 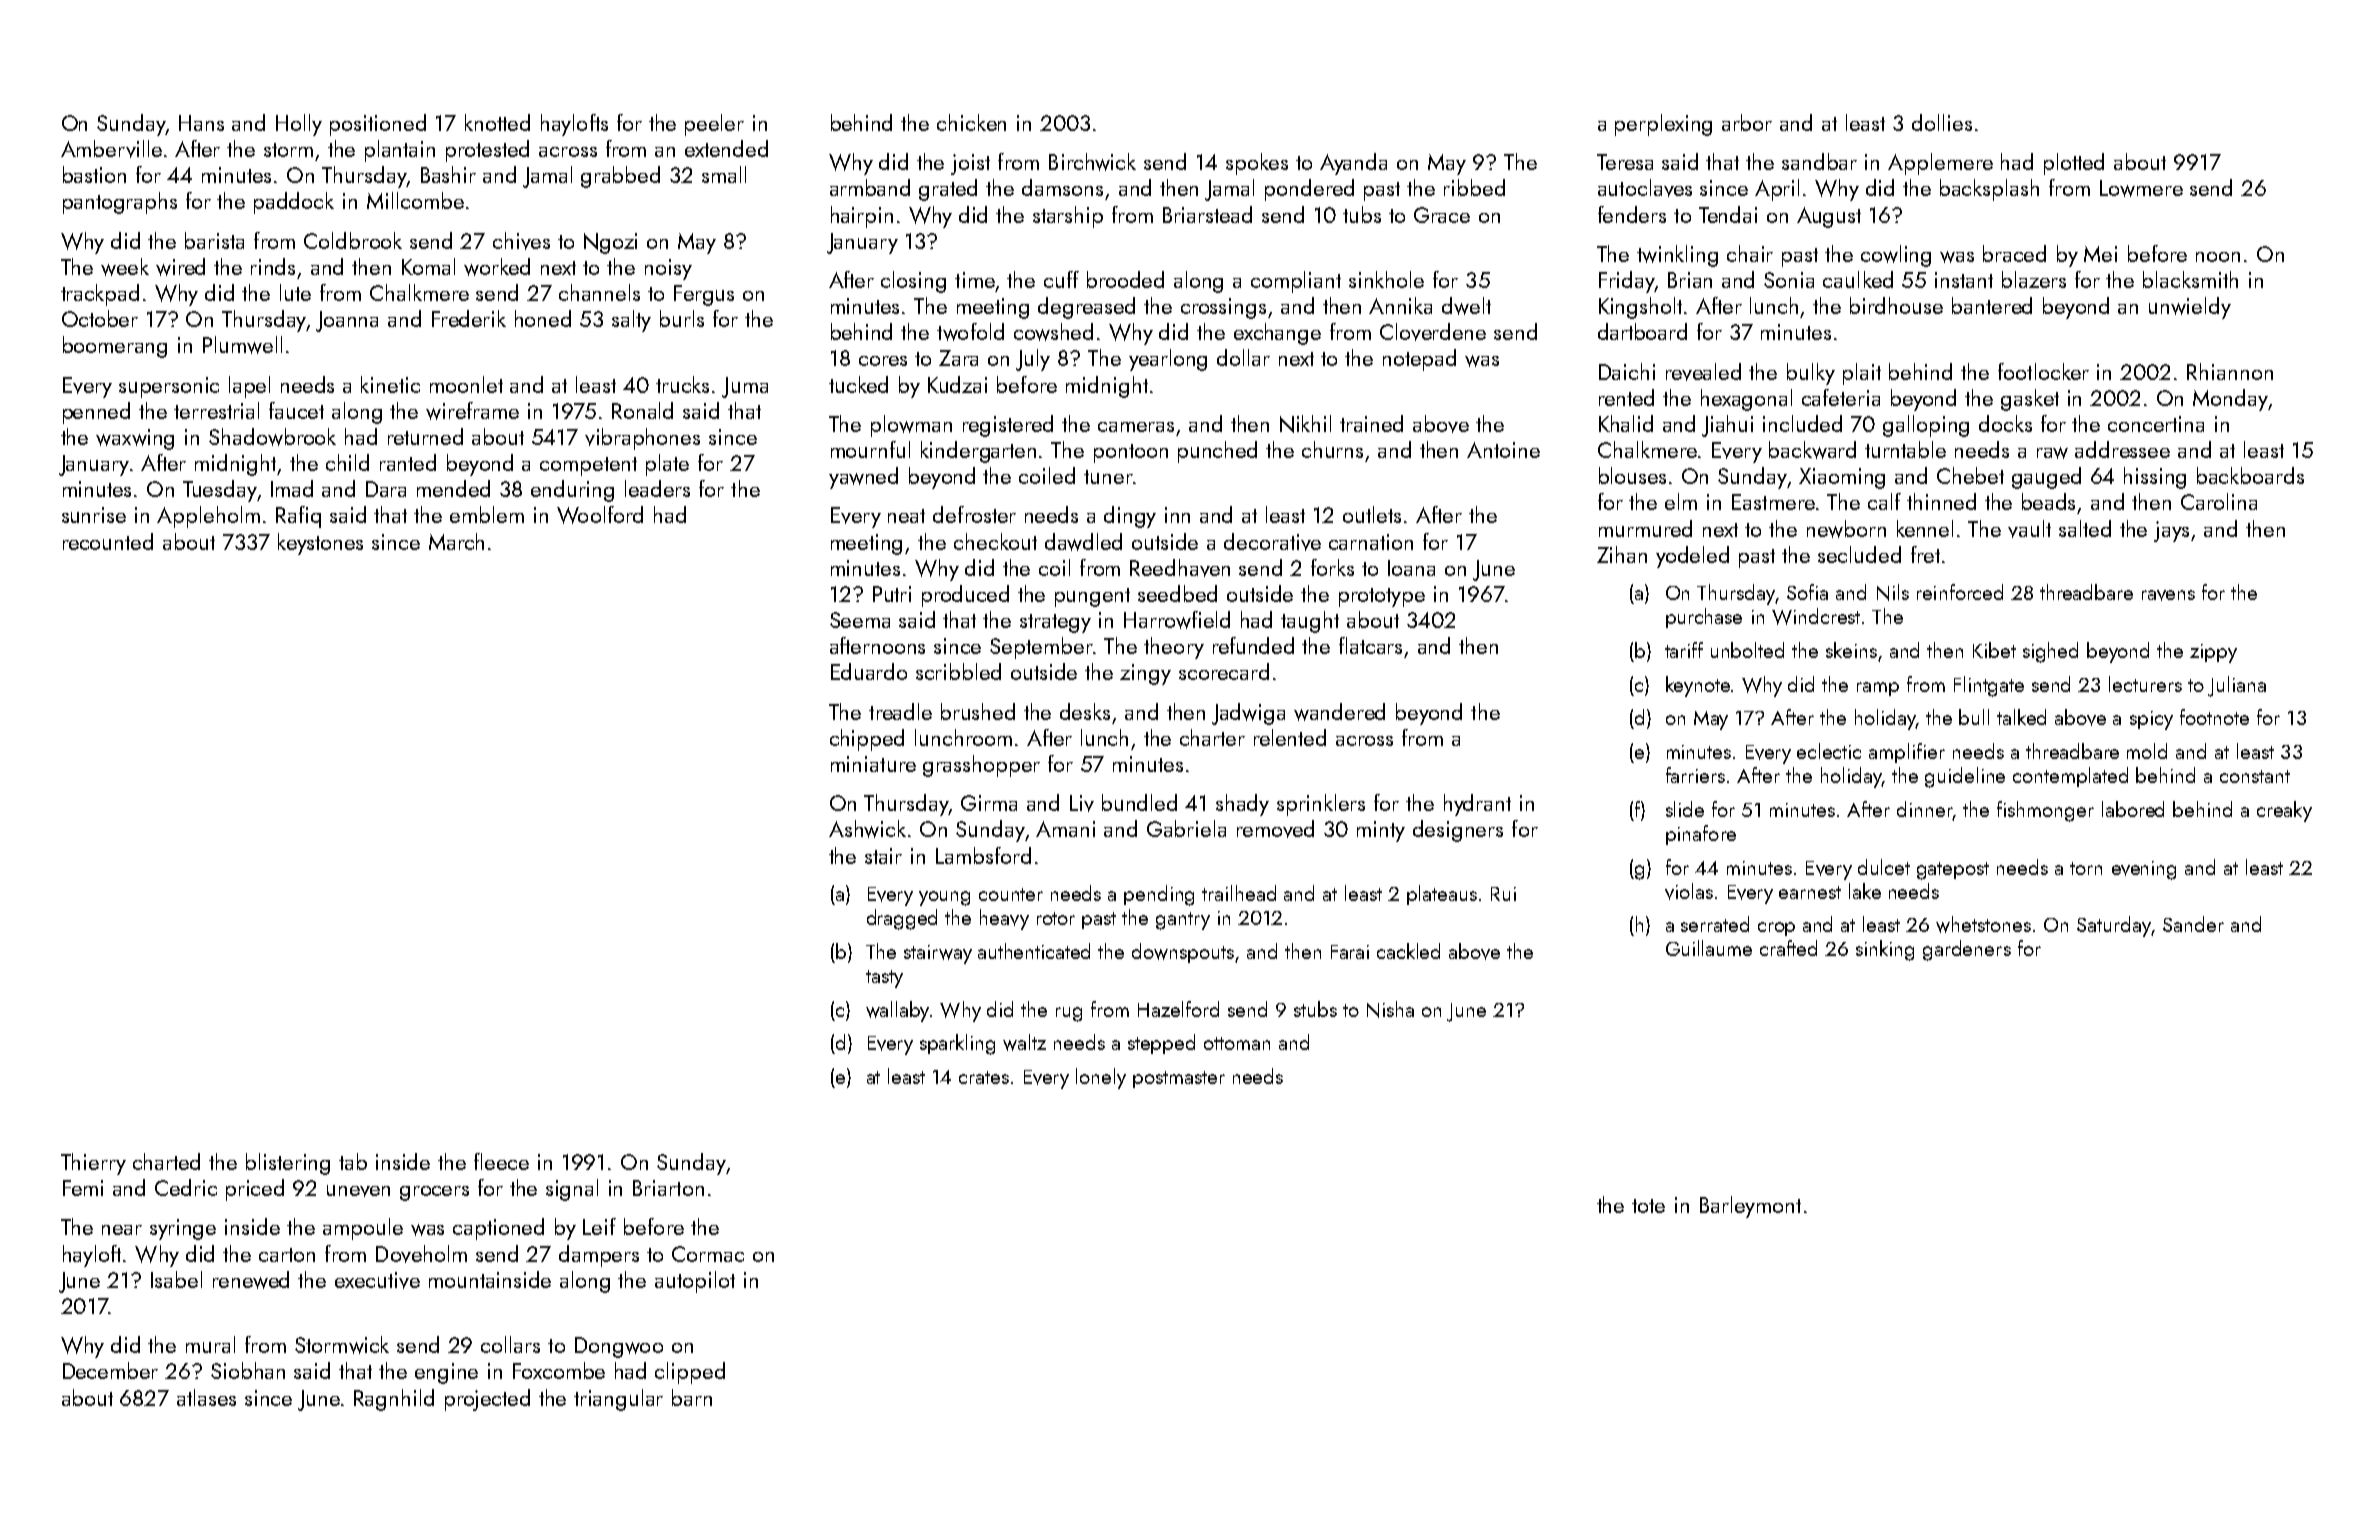 I want to click on fishmonger, so click(x=2045, y=811).
